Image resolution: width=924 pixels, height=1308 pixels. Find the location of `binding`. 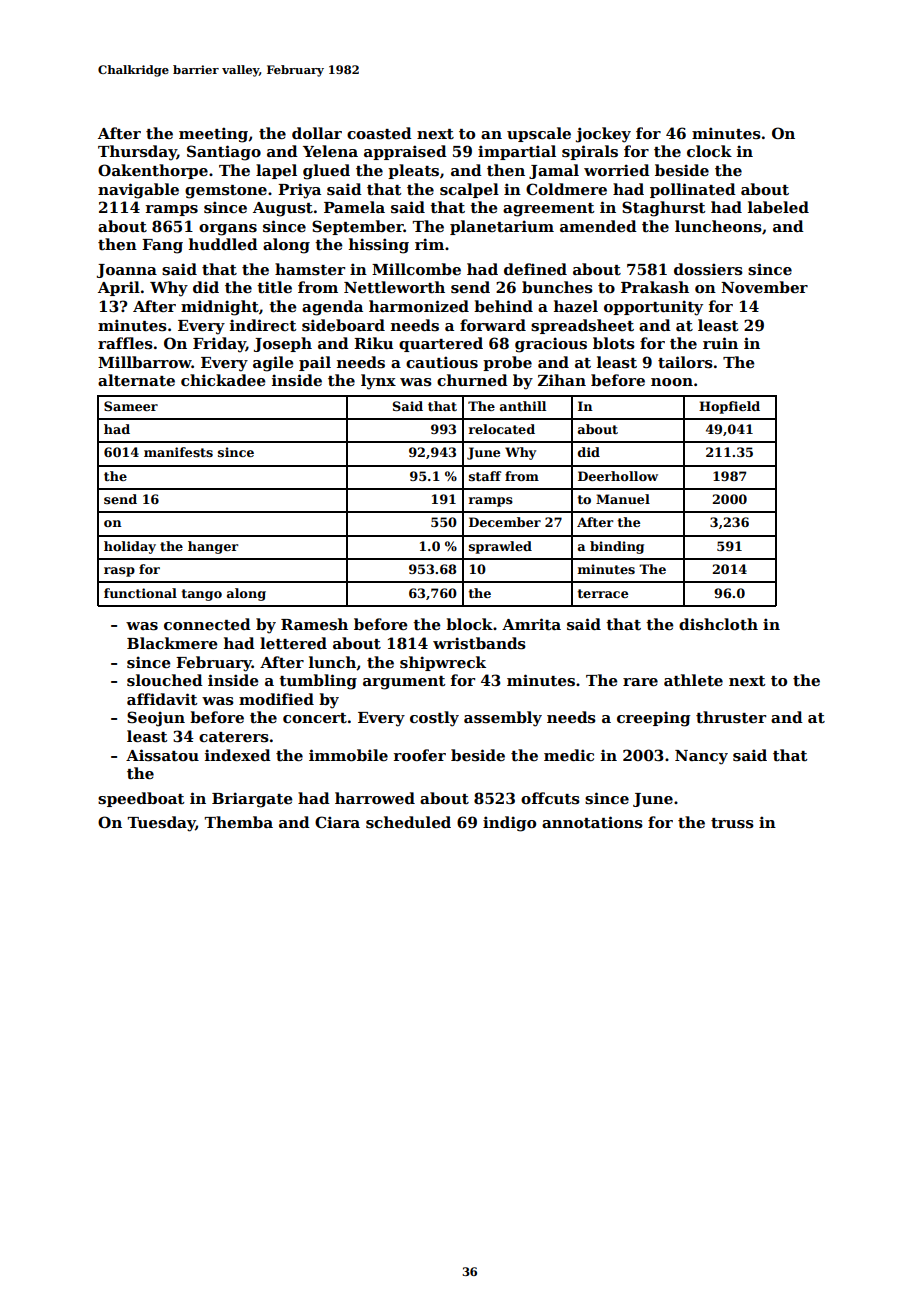

binding is located at coordinates (617, 547).
